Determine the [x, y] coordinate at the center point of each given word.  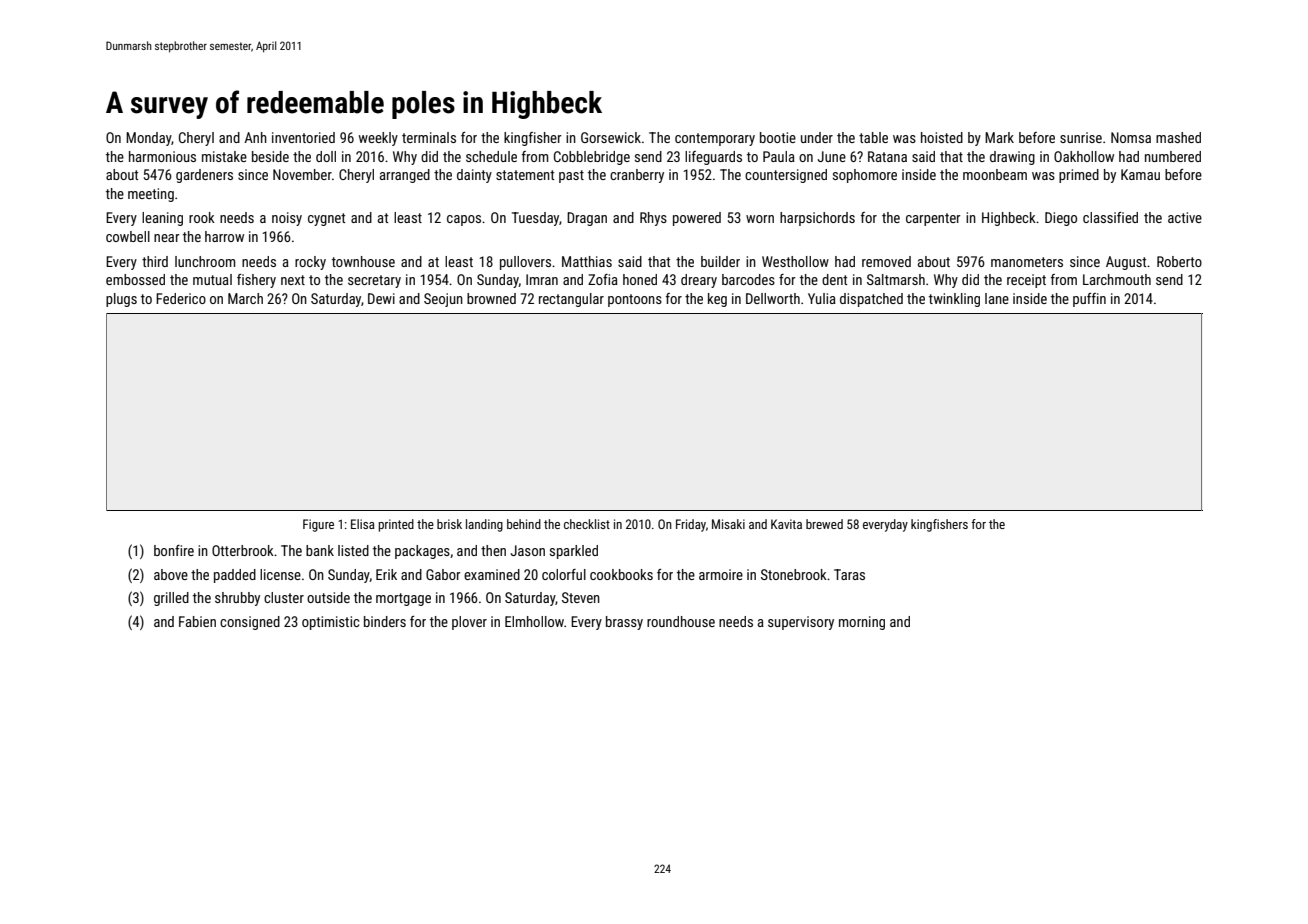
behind [524, 524]
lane [997, 298]
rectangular [571, 300]
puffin [1089, 300]
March [245, 298]
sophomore [865, 176]
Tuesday [535, 219]
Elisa [363, 524]
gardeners [204, 176]
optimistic [330, 623]
